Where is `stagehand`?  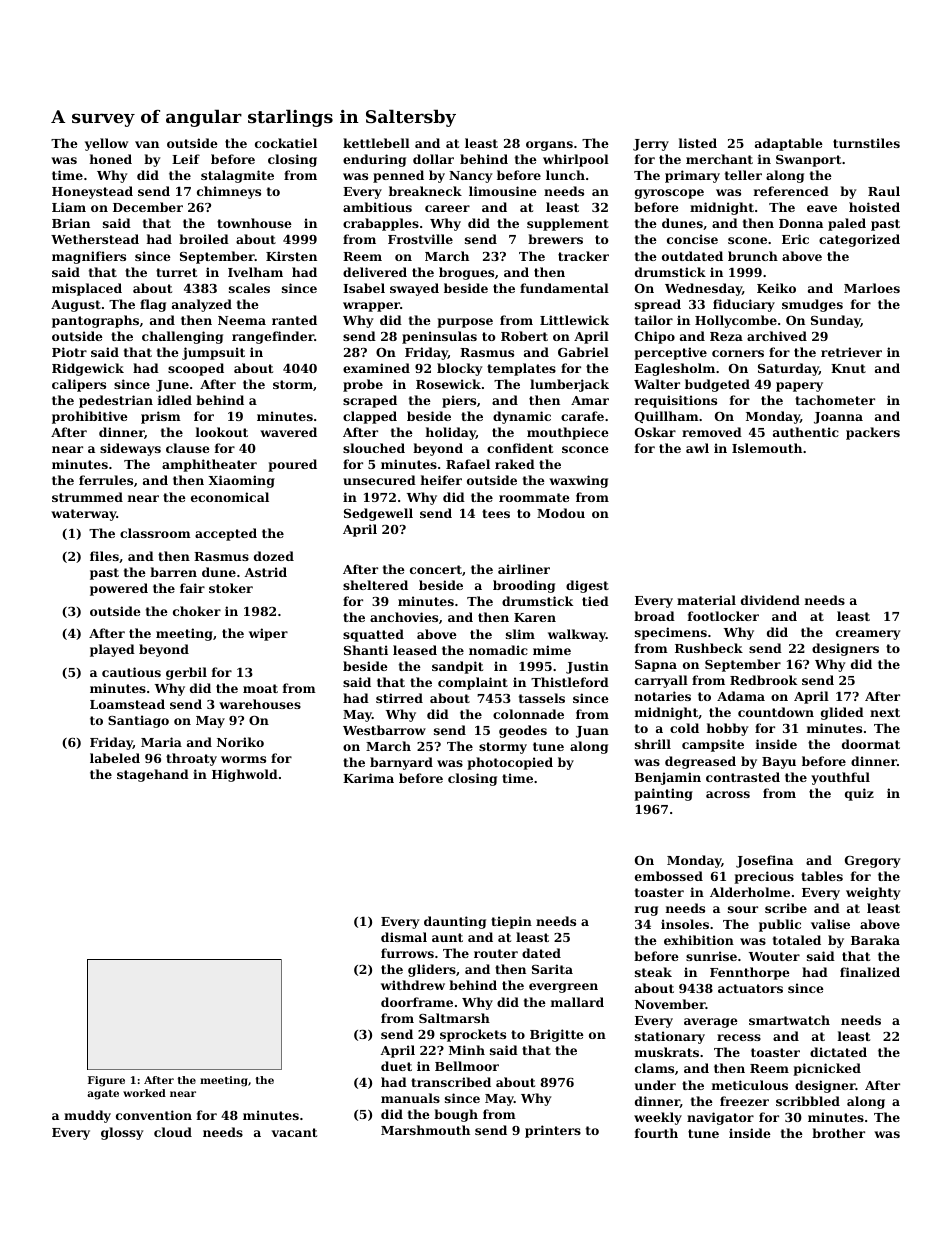
stagehand is located at coordinates (153, 775).
